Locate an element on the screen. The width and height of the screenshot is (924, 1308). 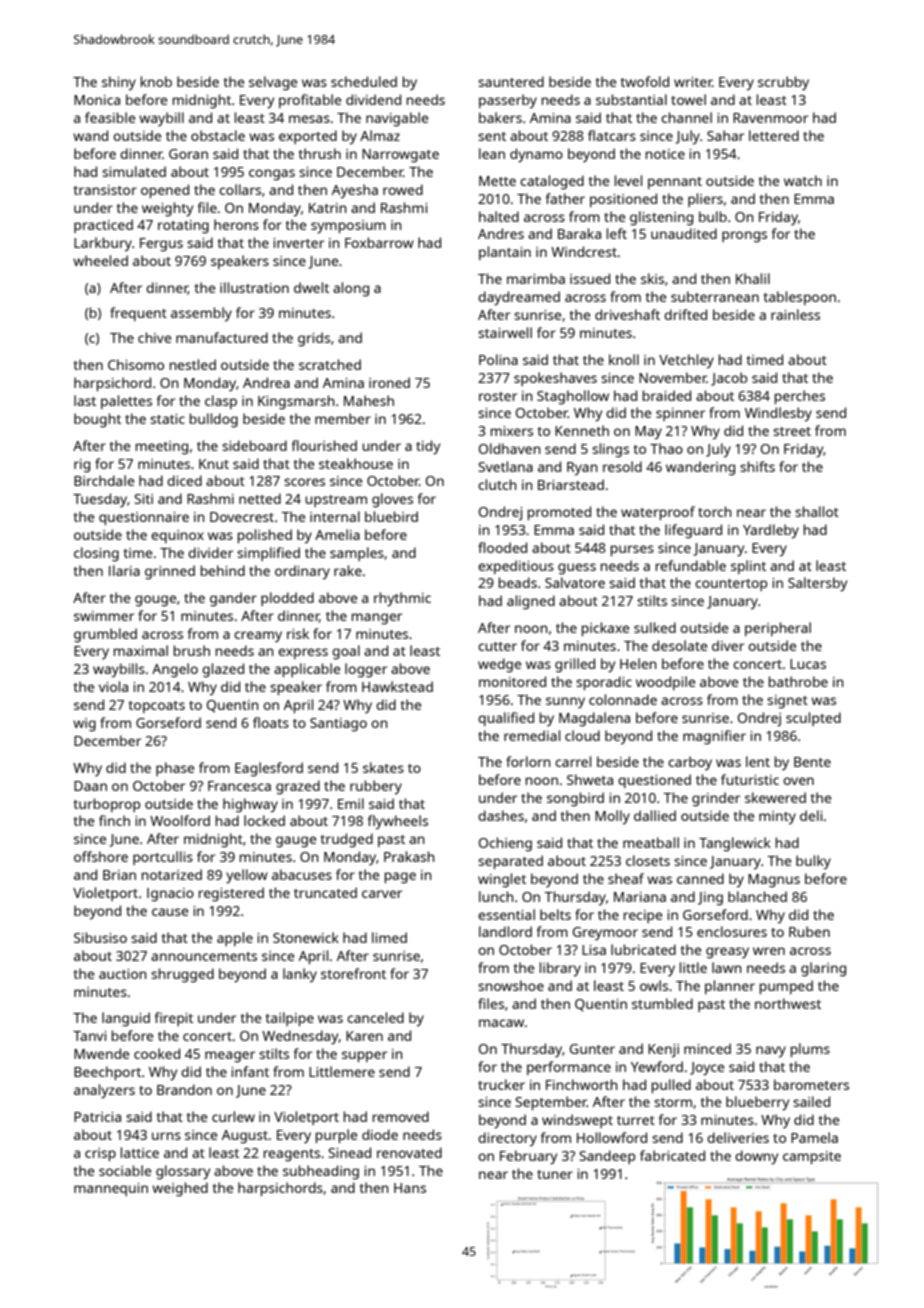
simplified is located at coordinates (268, 554).
